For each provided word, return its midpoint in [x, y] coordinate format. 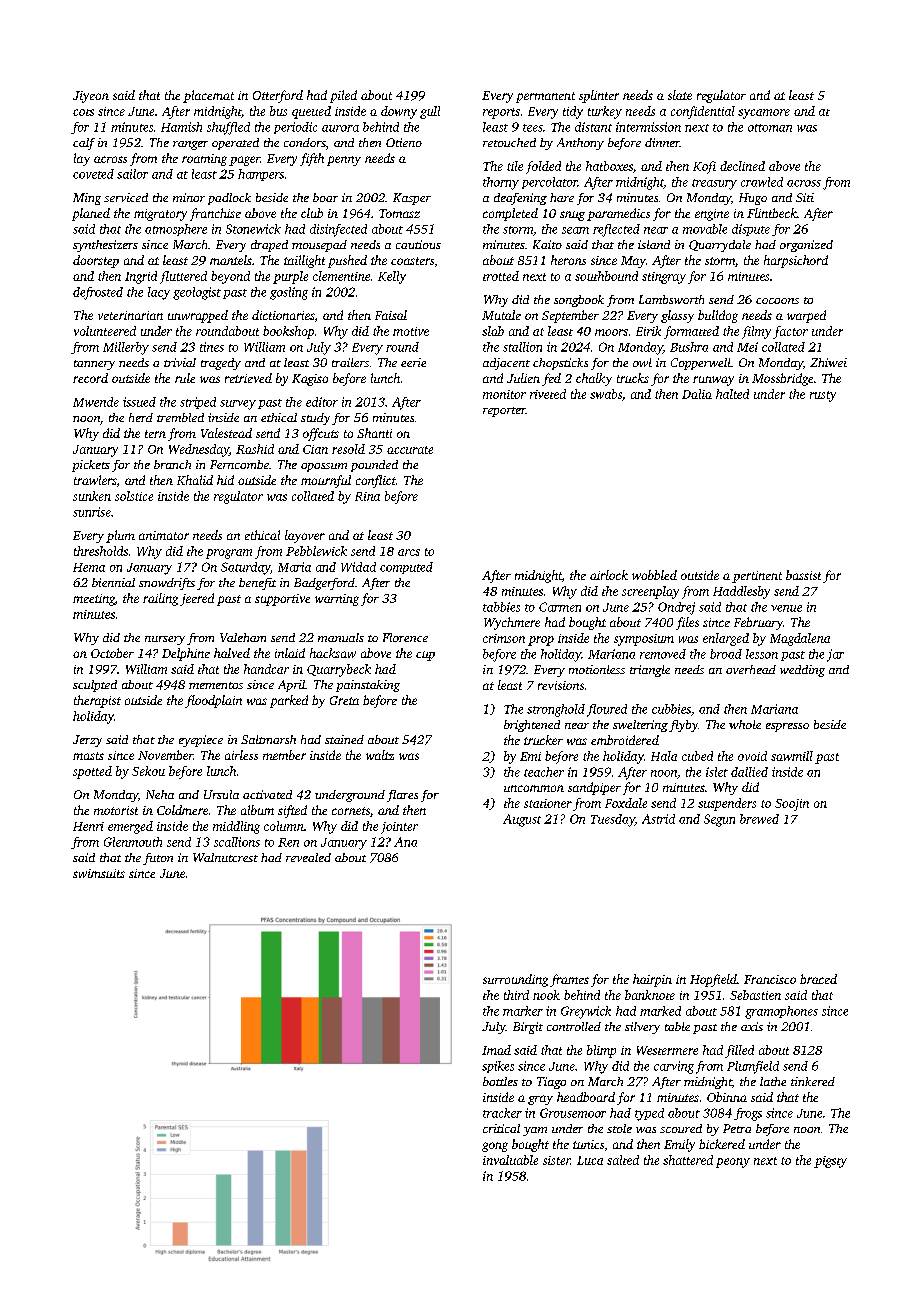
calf [84, 144]
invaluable [510, 1160]
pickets [91, 466]
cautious [418, 244]
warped [806, 316]
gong [495, 1147]
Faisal [391, 315]
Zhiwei [828, 362]
